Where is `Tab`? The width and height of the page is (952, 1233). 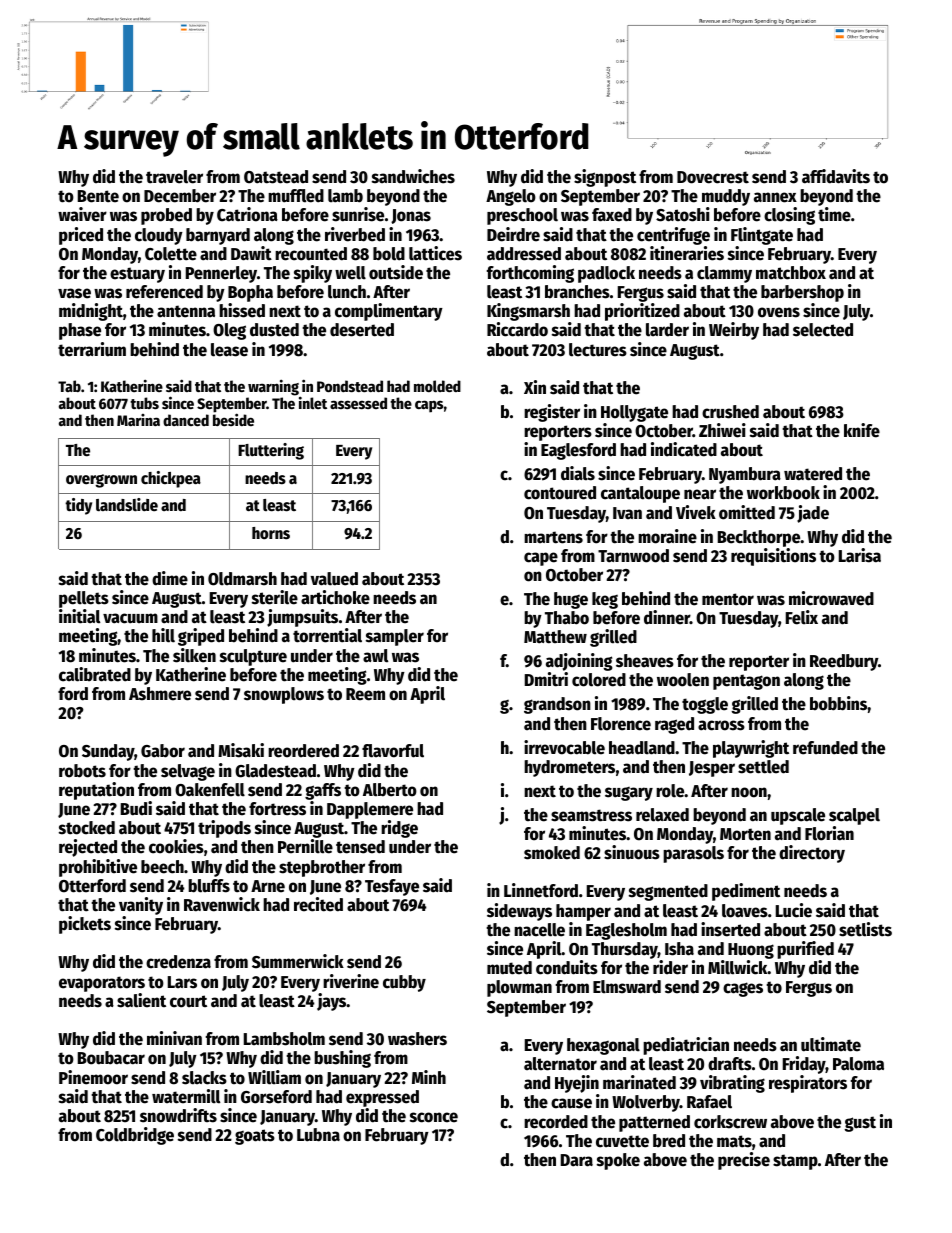 Tab is located at coordinates (69, 386).
